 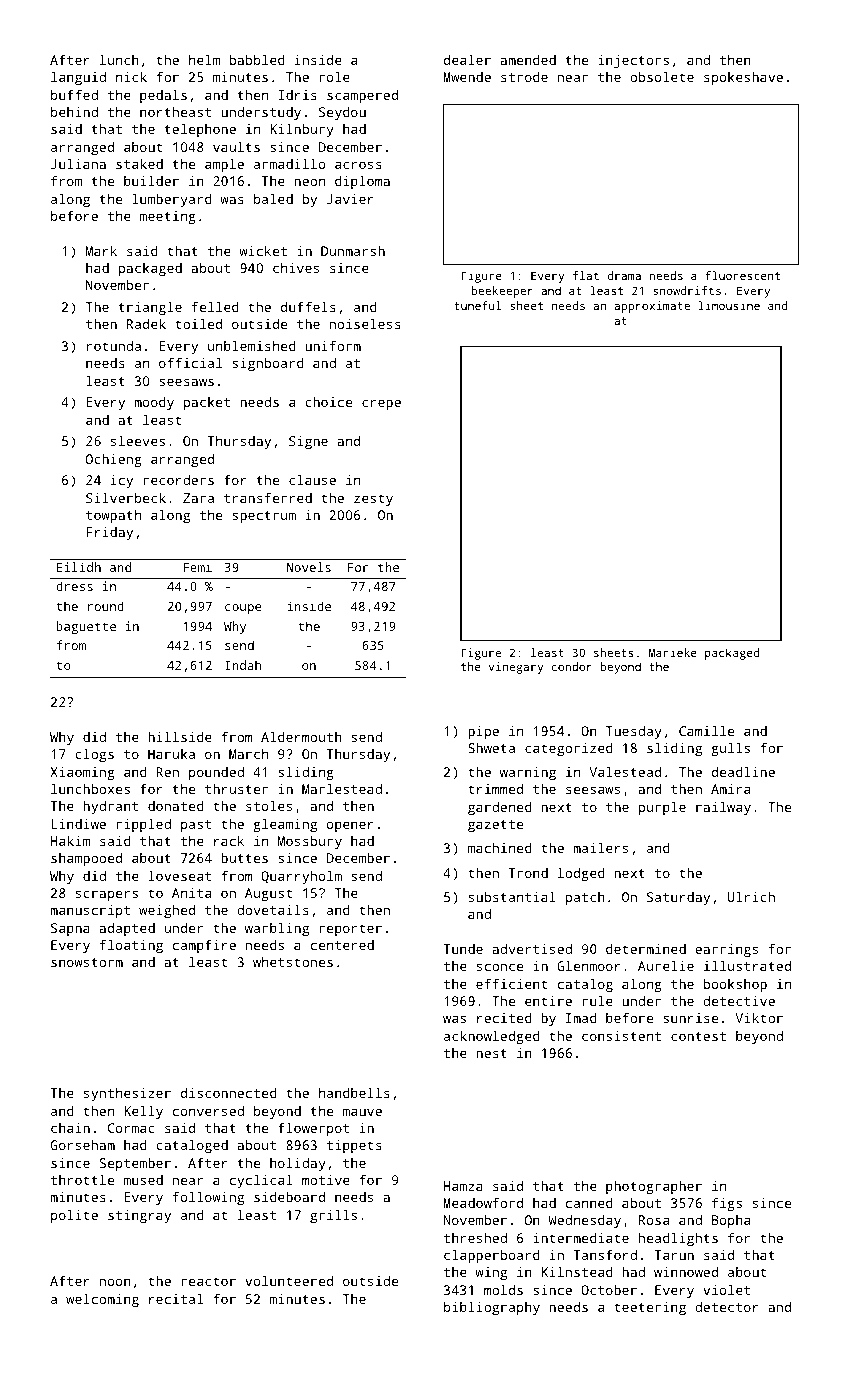 I want to click on consistent, so click(x=621, y=1036).
